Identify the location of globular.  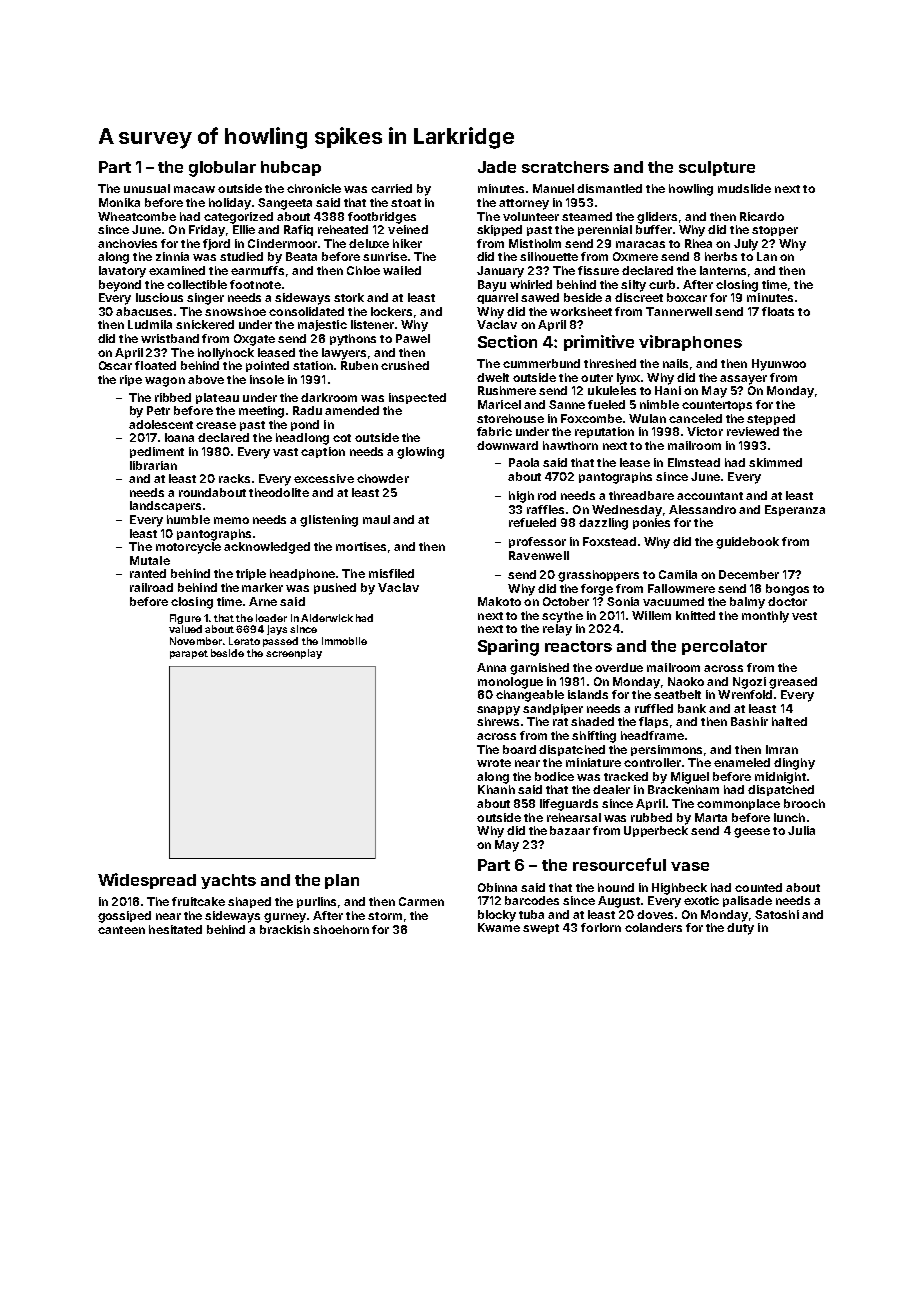
(222, 169).
